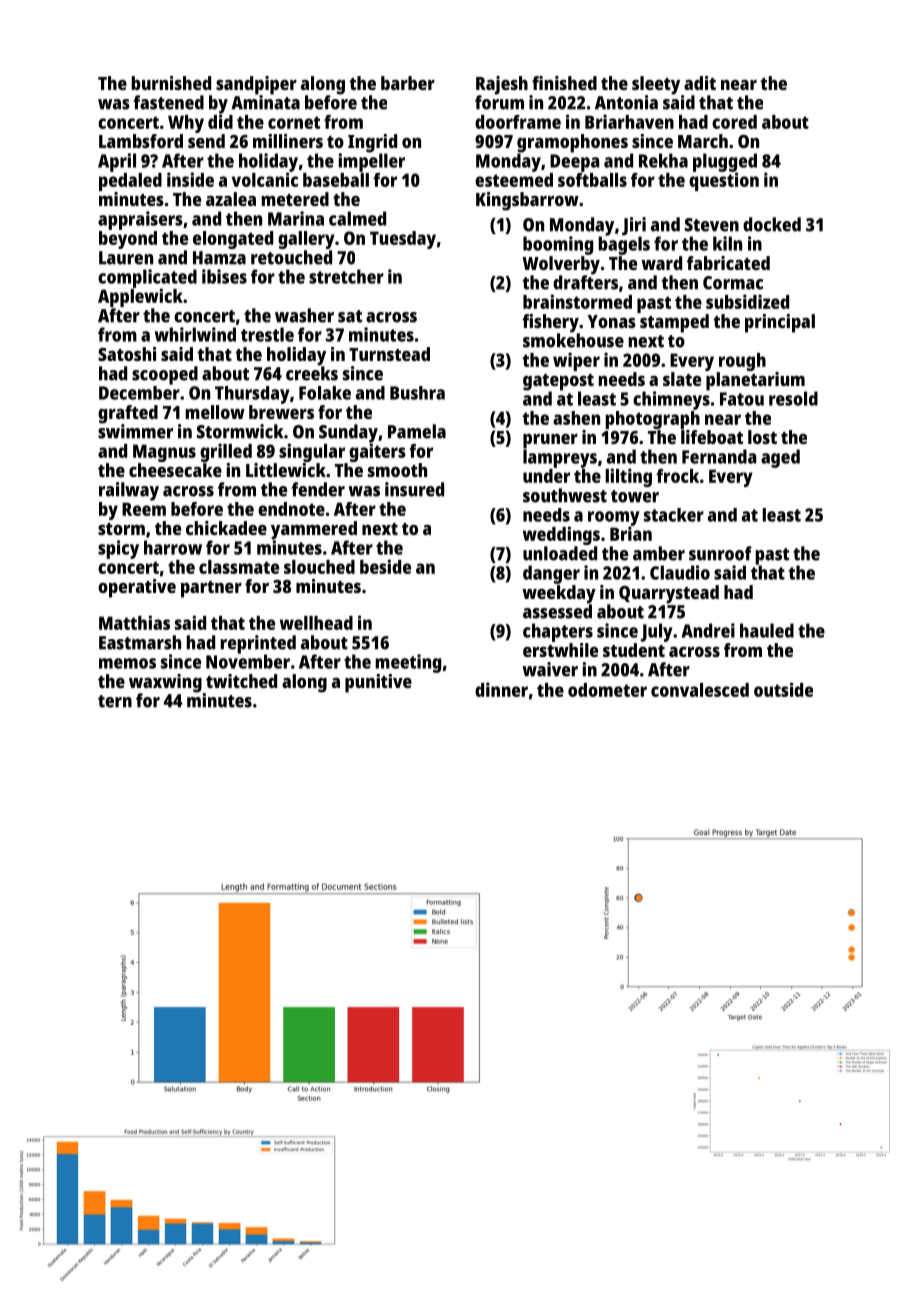  Describe the element at coordinates (417, 393) in the screenshot. I see `Bushra` at that location.
